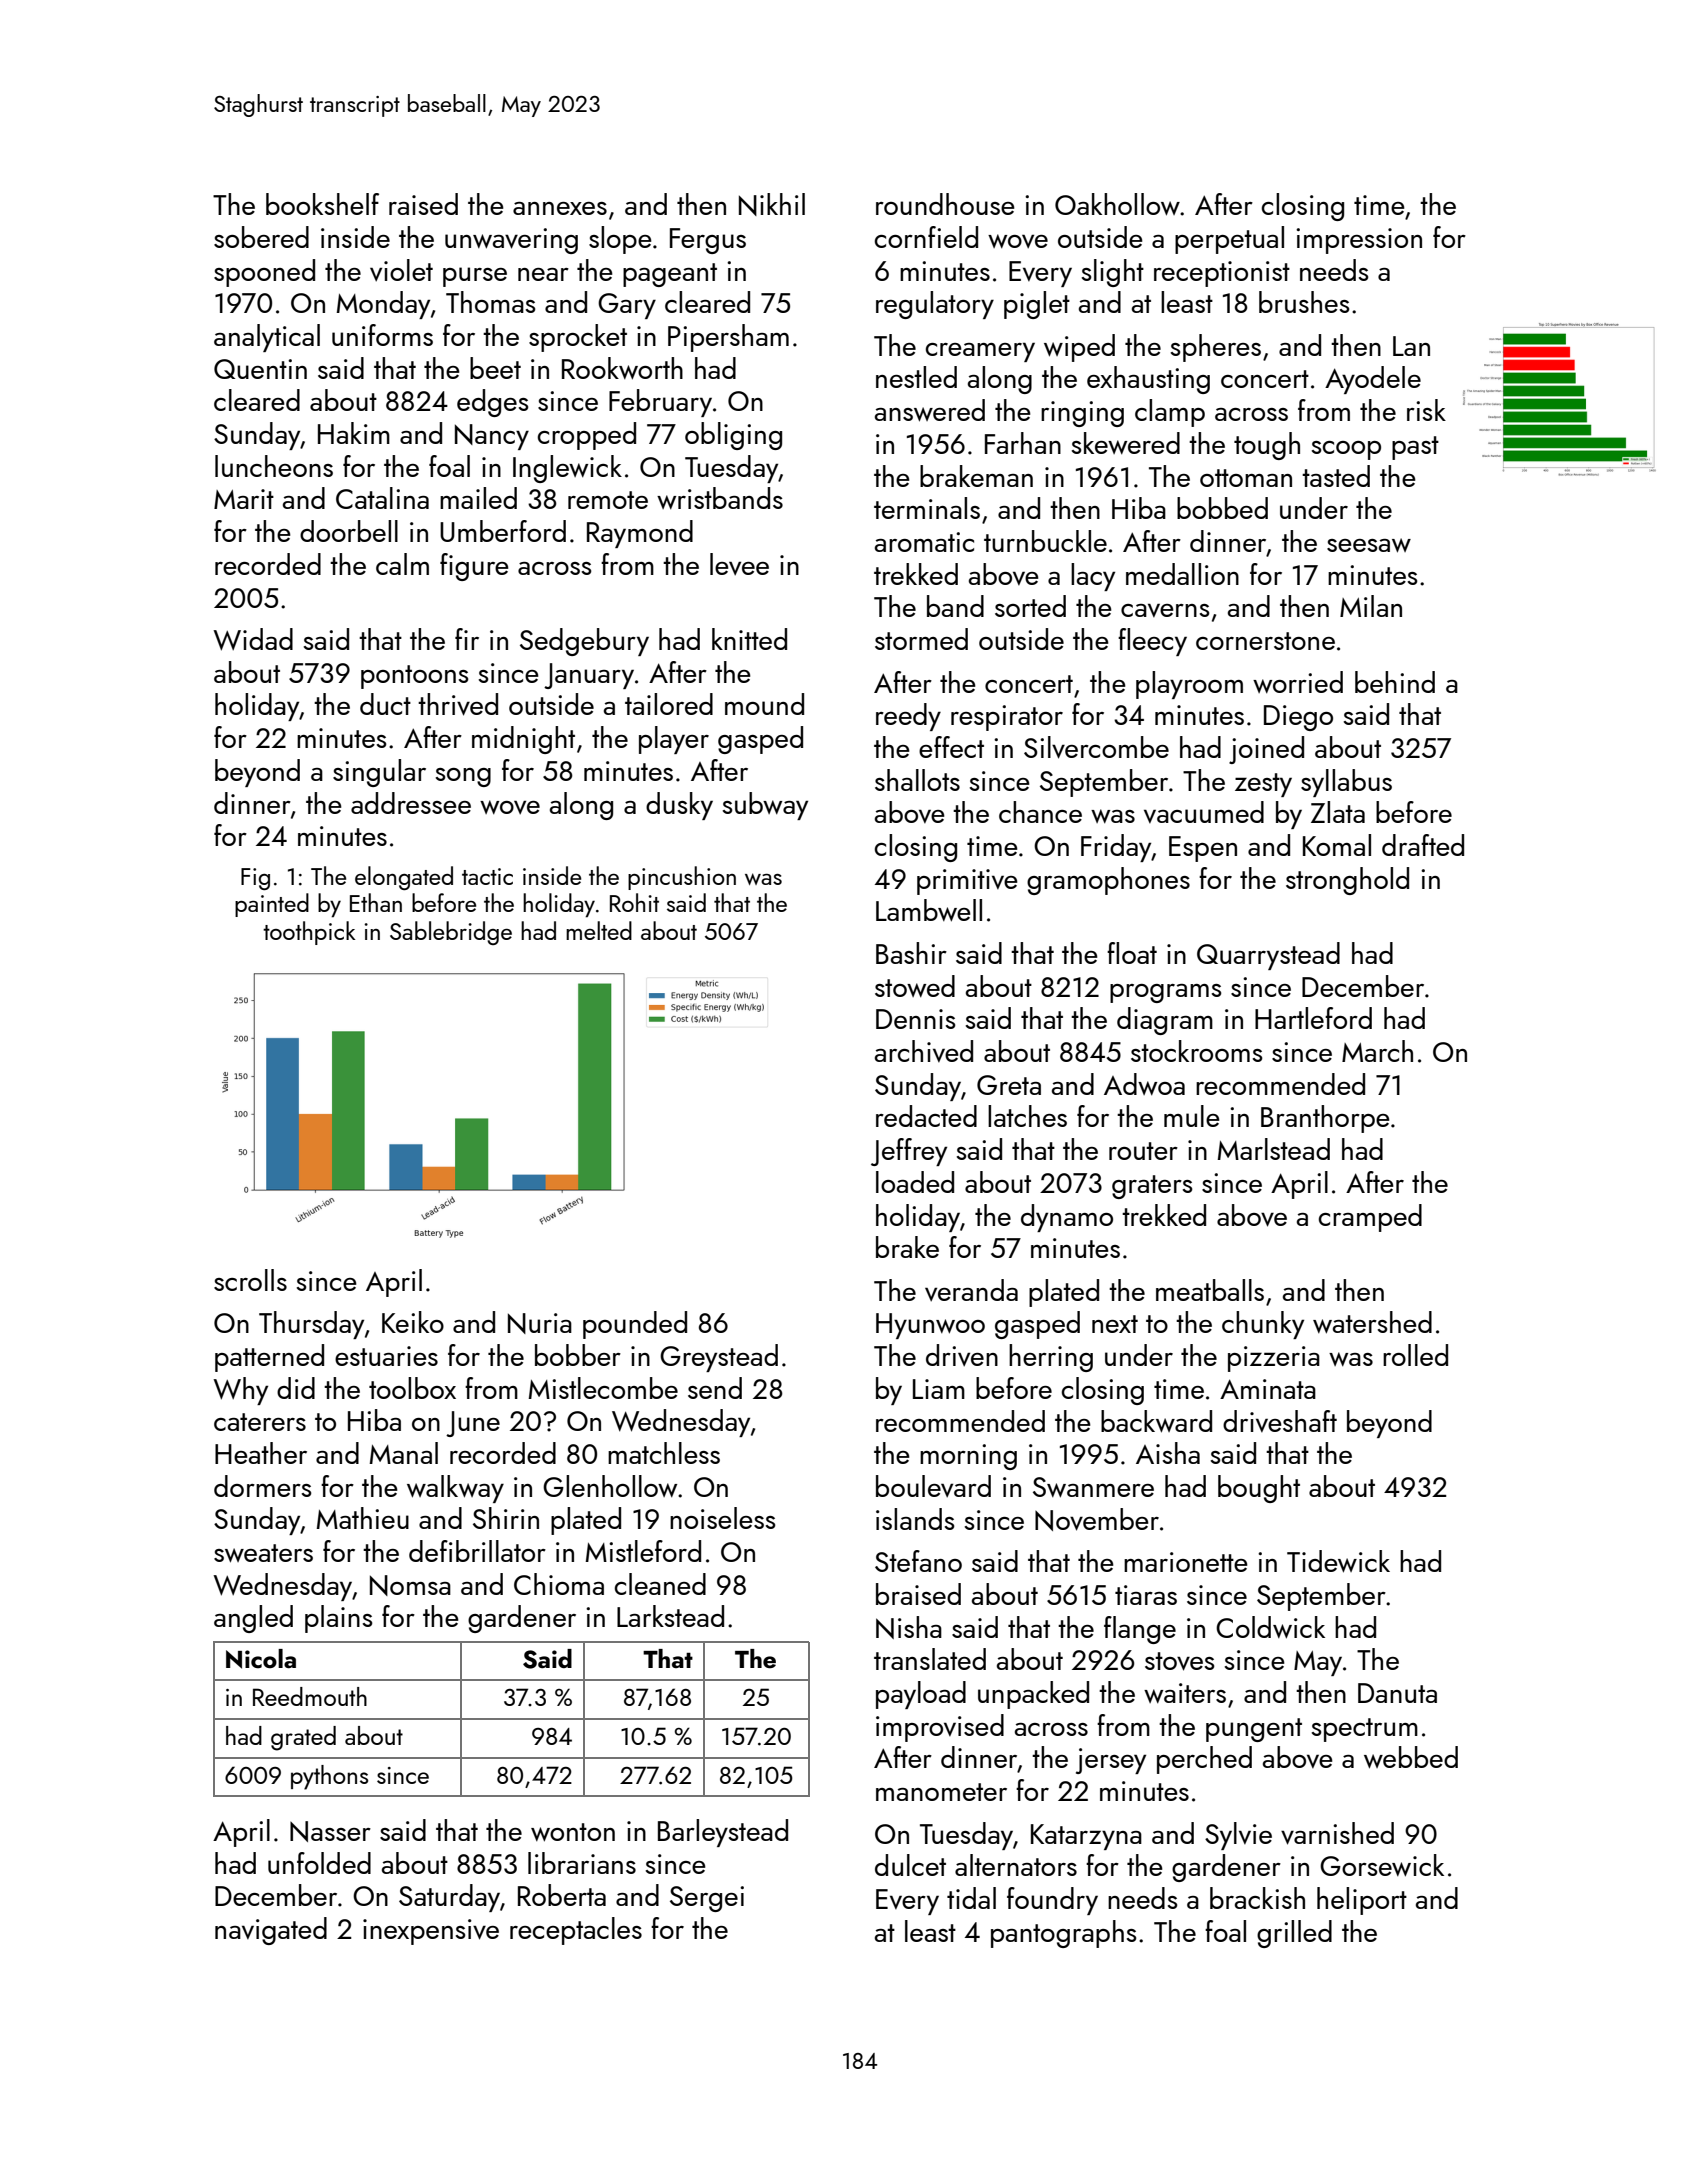 The width and height of the screenshot is (1683, 2178). I want to click on tasted, so click(1336, 476).
